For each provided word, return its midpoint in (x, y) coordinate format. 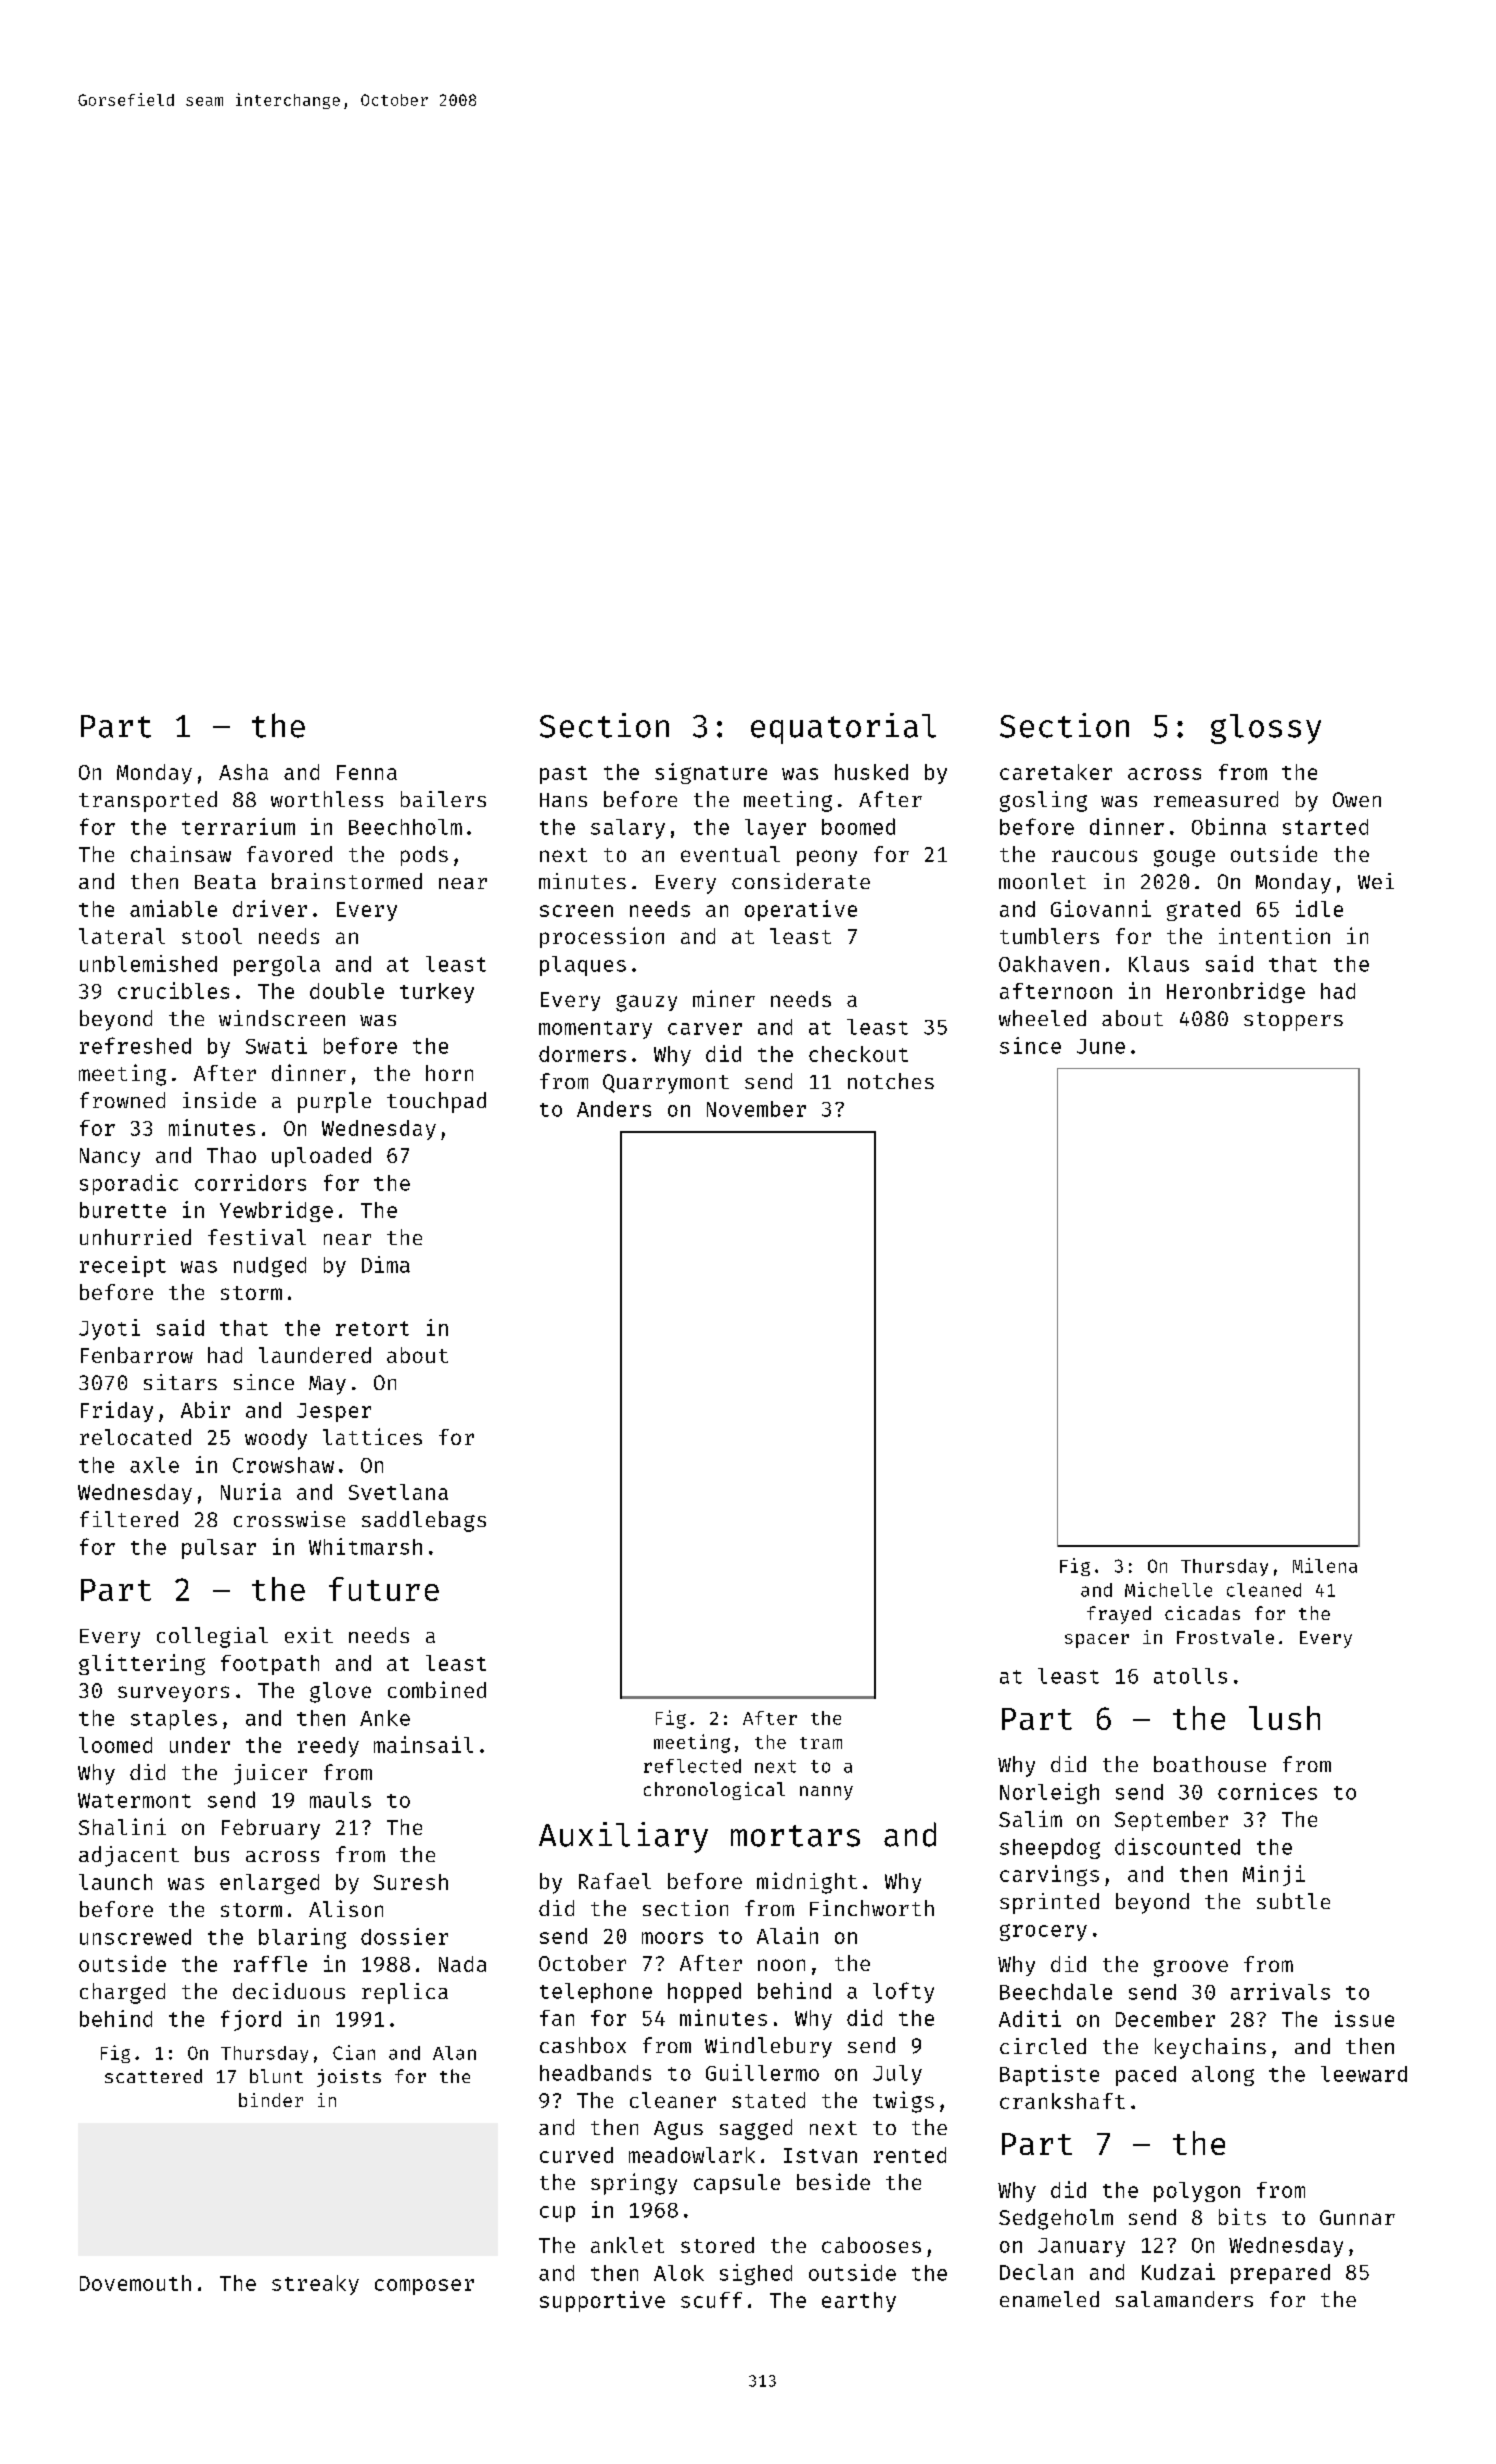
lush (1284, 1718)
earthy (859, 2302)
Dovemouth (135, 2283)
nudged (270, 1267)
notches (891, 1081)
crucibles (173, 990)
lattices (372, 1436)
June (1101, 1046)
